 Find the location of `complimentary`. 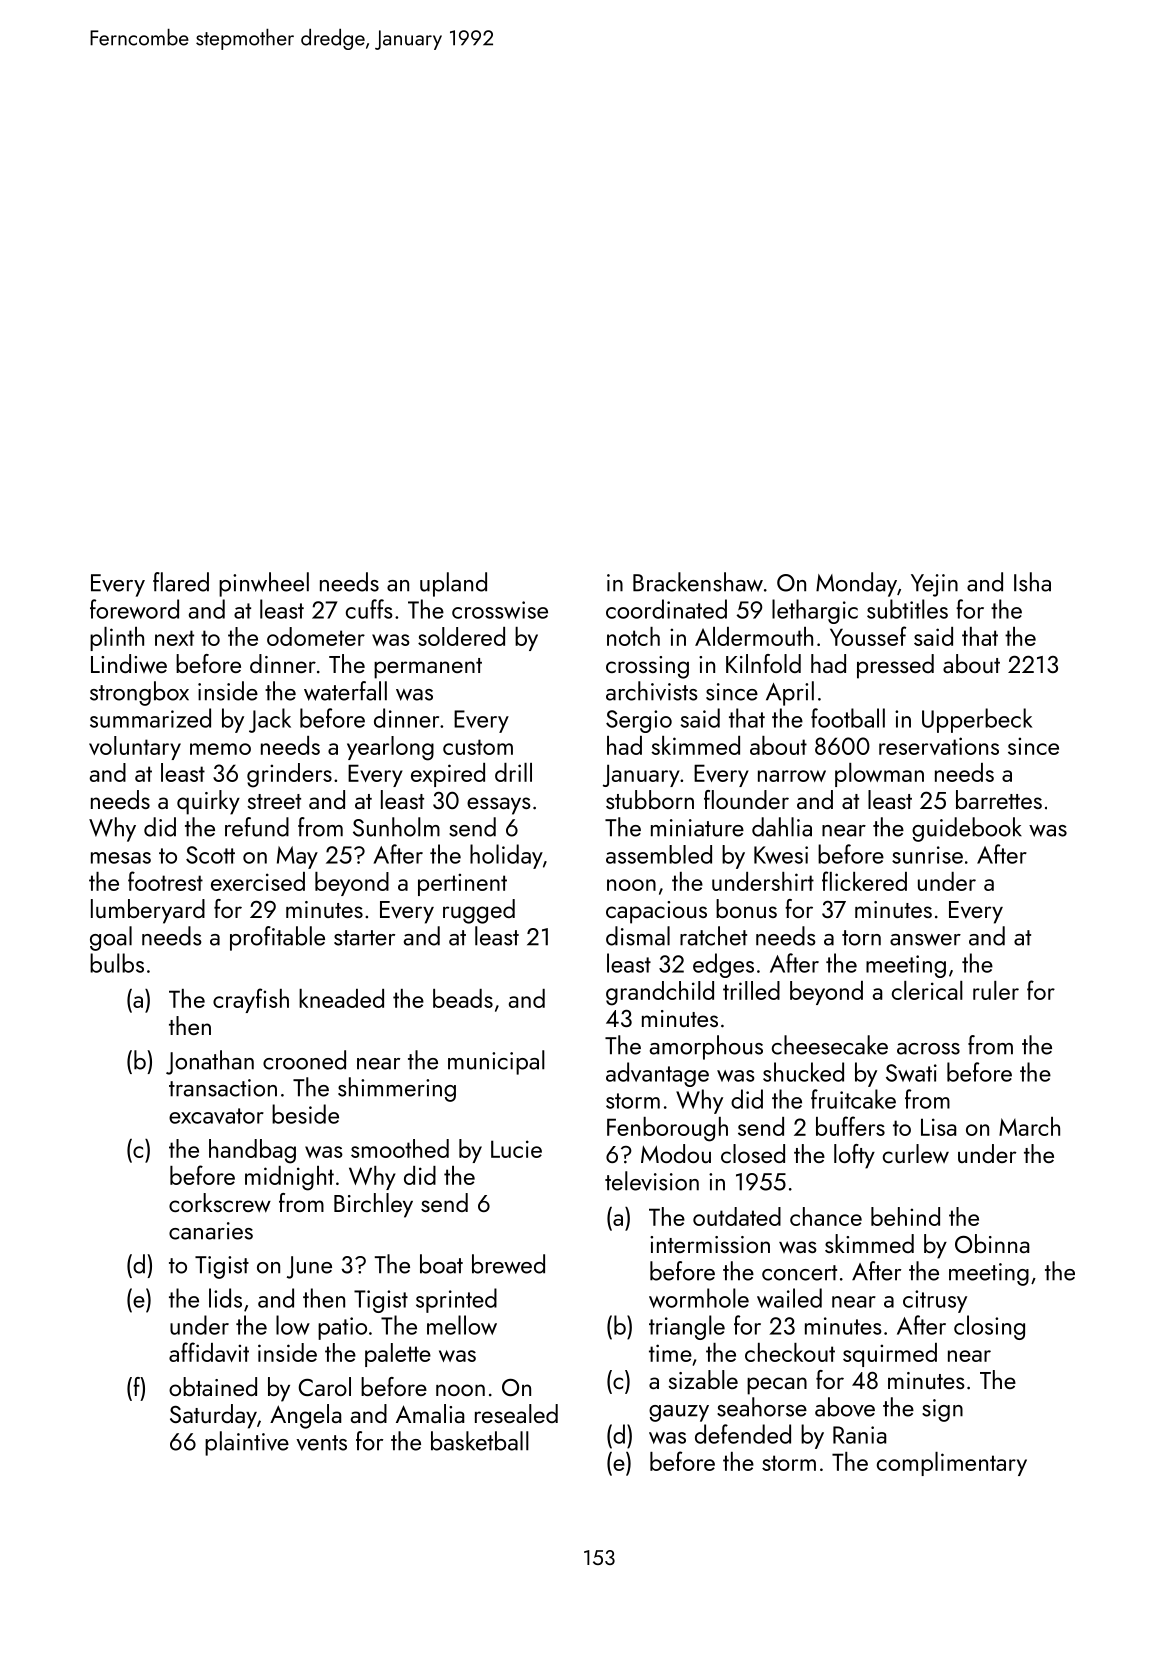

complimentary is located at coordinates (952, 1464).
